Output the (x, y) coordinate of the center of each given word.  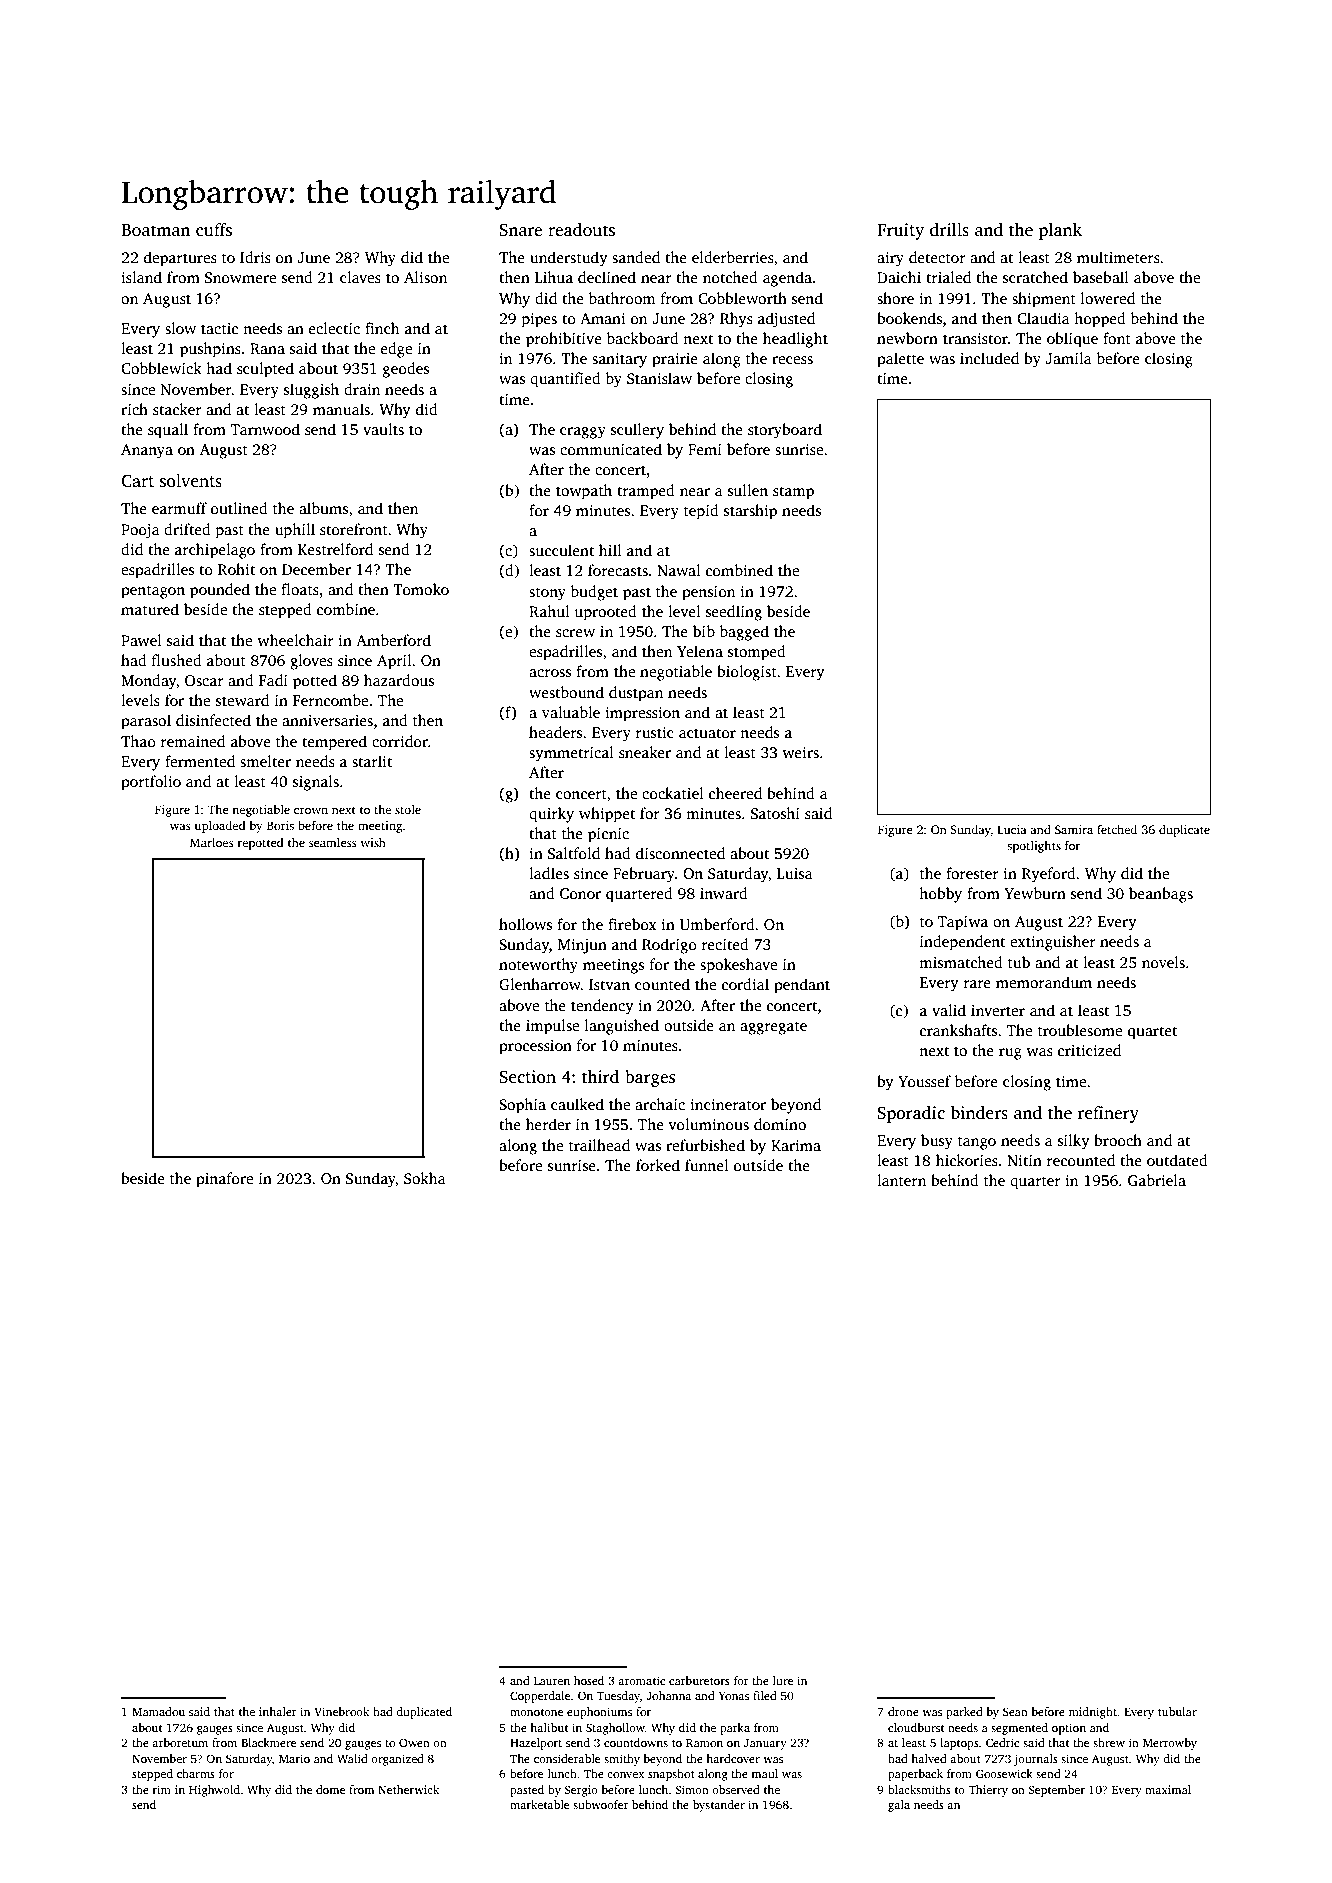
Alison (425, 277)
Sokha (425, 1178)
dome (330, 1789)
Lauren (552, 1681)
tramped (646, 492)
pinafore (224, 1180)
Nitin (1024, 1160)
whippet (607, 815)
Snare (520, 230)
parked (964, 1713)
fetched (1117, 829)
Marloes (212, 842)
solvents (191, 481)
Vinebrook (341, 1711)
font (1117, 338)
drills (949, 230)
